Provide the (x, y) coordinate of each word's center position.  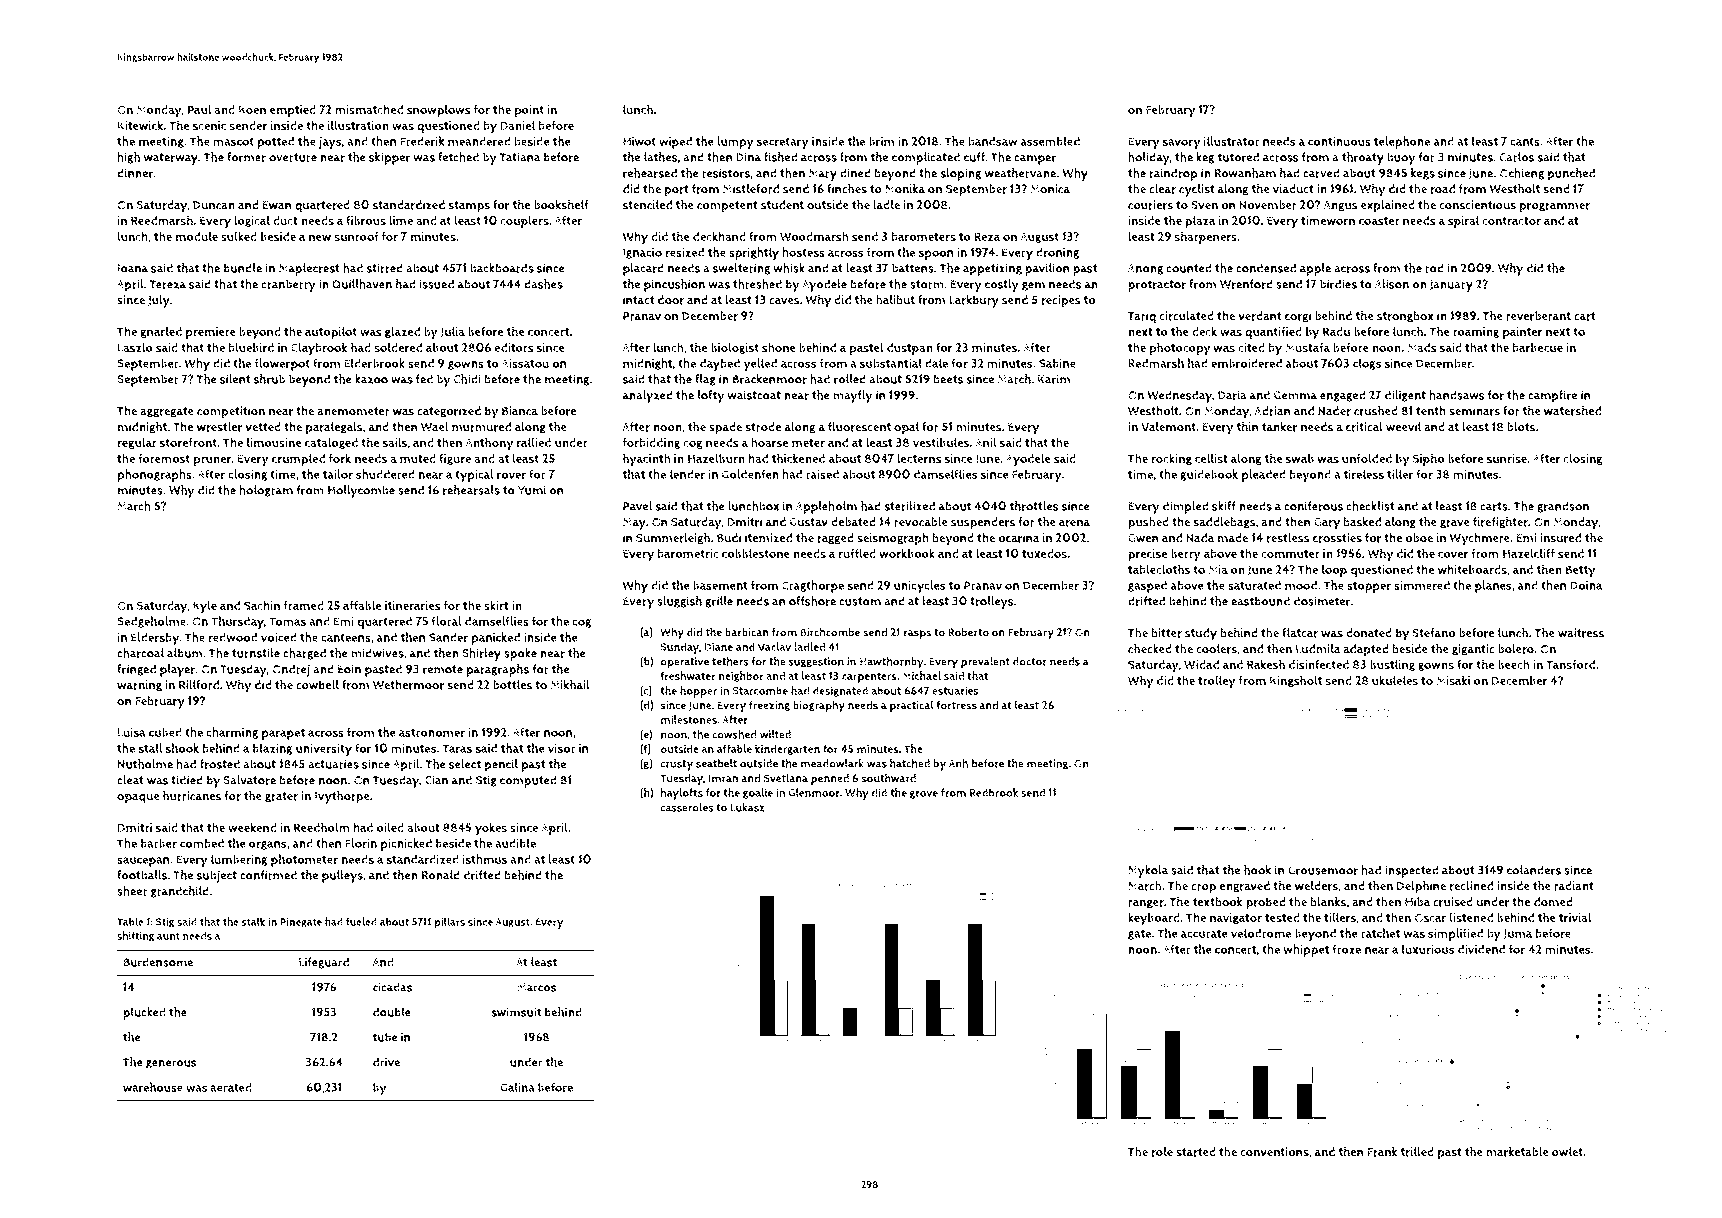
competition (231, 412)
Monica (1050, 189)
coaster (1379, 221)
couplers (525, 221)
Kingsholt (1296, 681)
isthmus (485, 859)
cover (1453, 555)
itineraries (413, 606)
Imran (723, 778)
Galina (517, 1087)
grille (719, 602)
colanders (1534, 870)
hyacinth (647, 460)
